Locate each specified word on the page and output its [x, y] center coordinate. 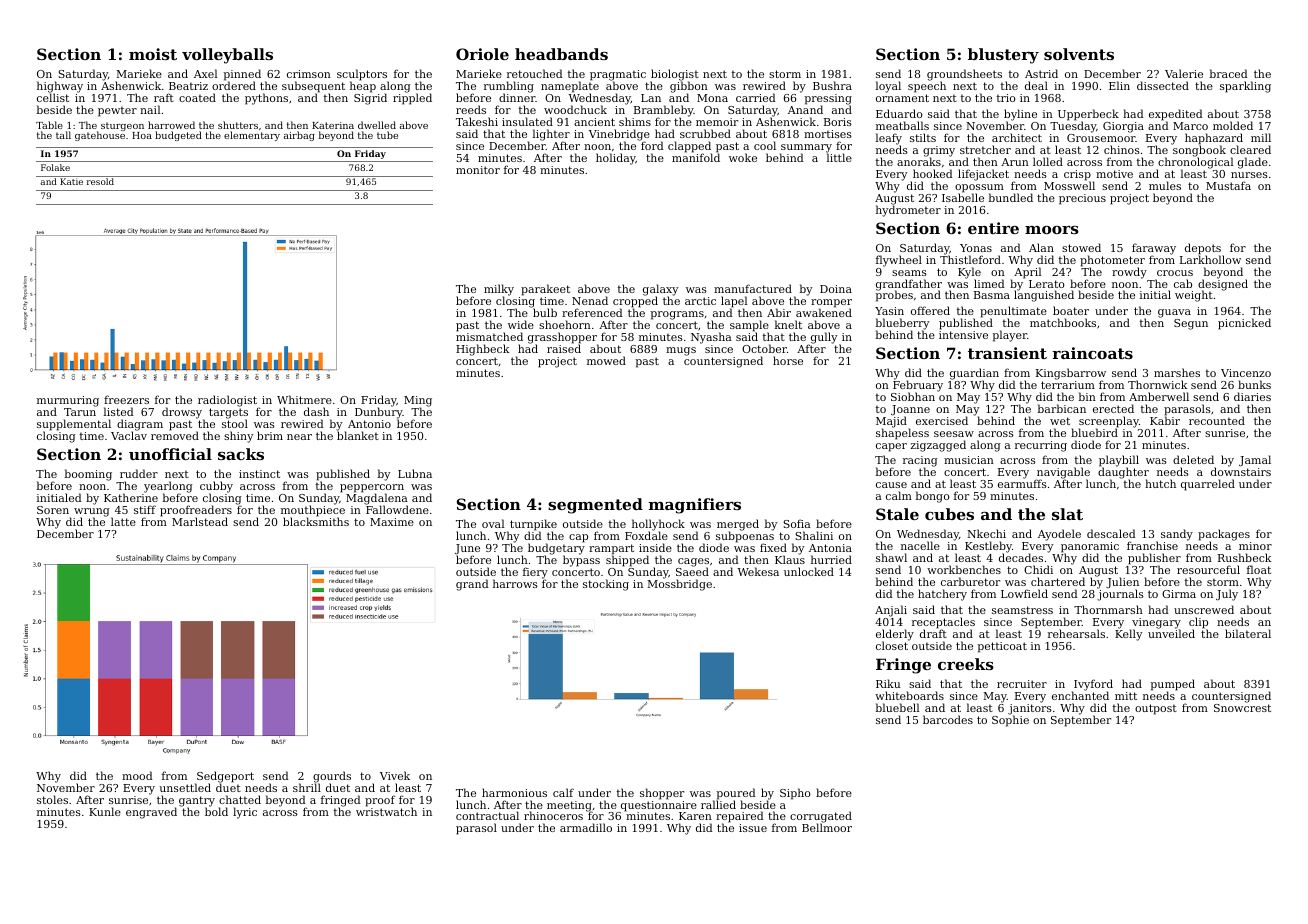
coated [197, 97]
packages [1224, 535]
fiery [535, 573]
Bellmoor [827, 828]
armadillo [586, 827]
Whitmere [304, 399]
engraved [151, 813]
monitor [478, 170]
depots [1203, 249]
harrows [515, 583]
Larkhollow [1210, 259]
